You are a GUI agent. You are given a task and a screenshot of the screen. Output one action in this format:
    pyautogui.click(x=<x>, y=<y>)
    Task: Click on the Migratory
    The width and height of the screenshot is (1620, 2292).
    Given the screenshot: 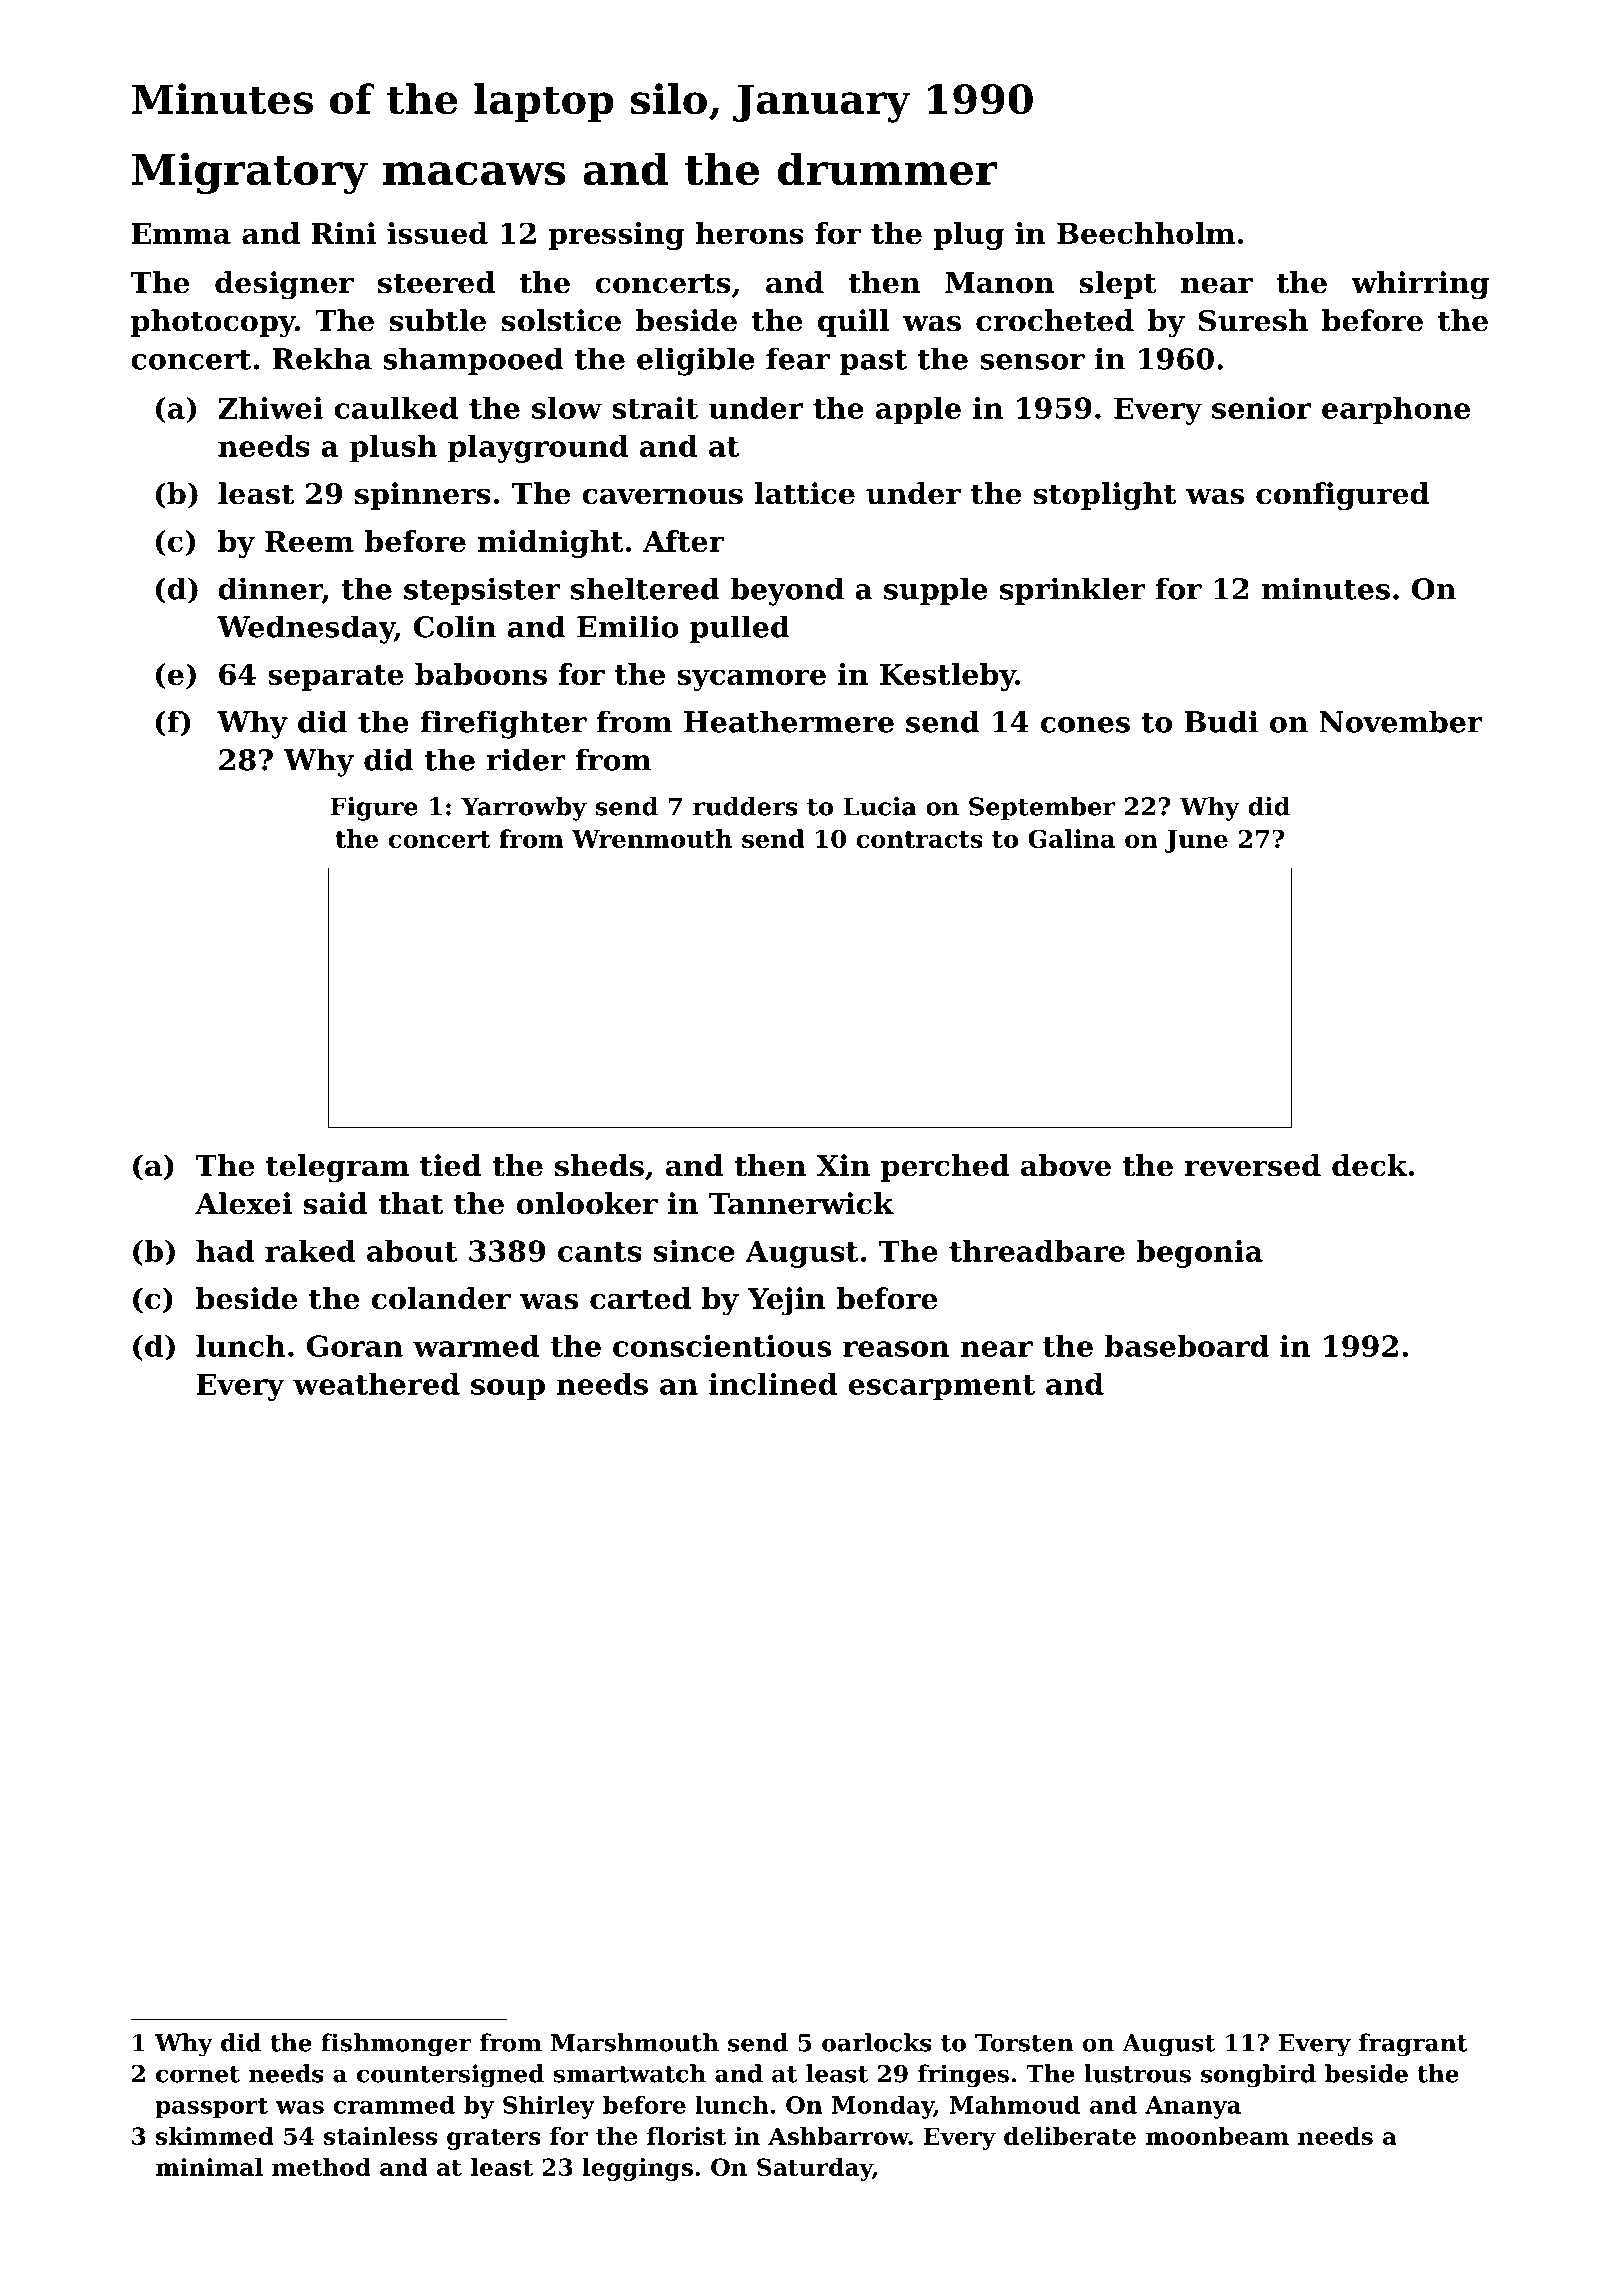 What is the action you would take?
    pyautogui.click(x=250, y=173)
